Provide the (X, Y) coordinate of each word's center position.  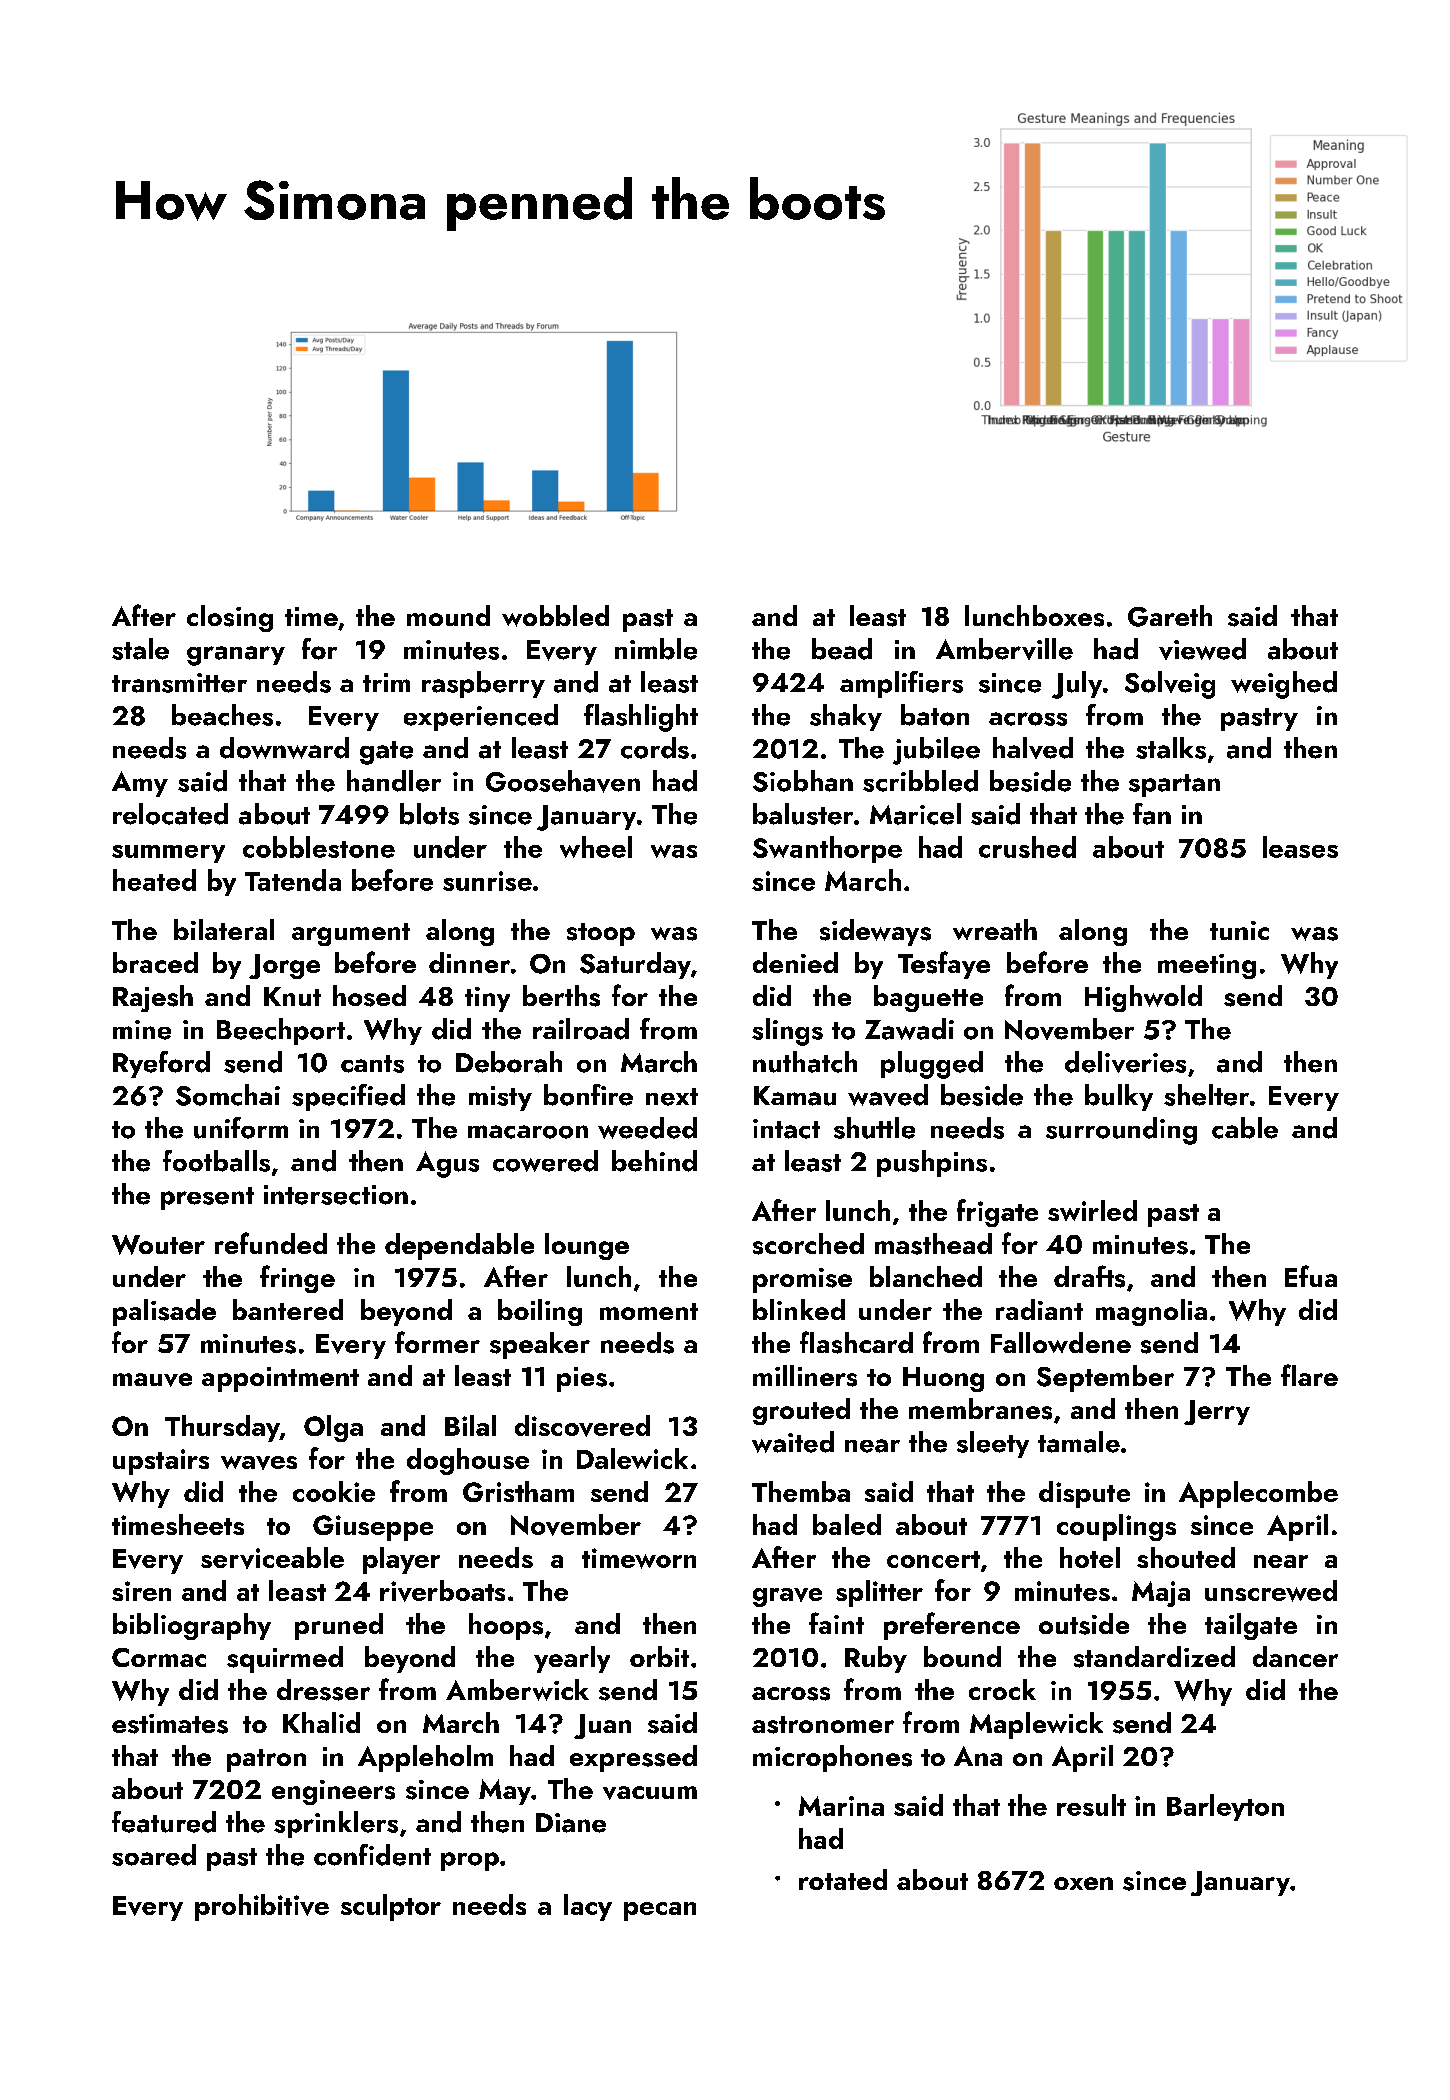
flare (1309, 1375)
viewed (1202, 649)
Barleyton (1225, 1807)
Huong (943, 1379)
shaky (846, 717)
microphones (832, 1758)
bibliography (192, 1626)
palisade (164, 1312)
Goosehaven (563, 781)
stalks (1171, 748)
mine (142, 1030)
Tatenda (293, 880)
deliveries (1125, 1062)
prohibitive (262, 1907)
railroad (581, 1029)
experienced (481, 717)
